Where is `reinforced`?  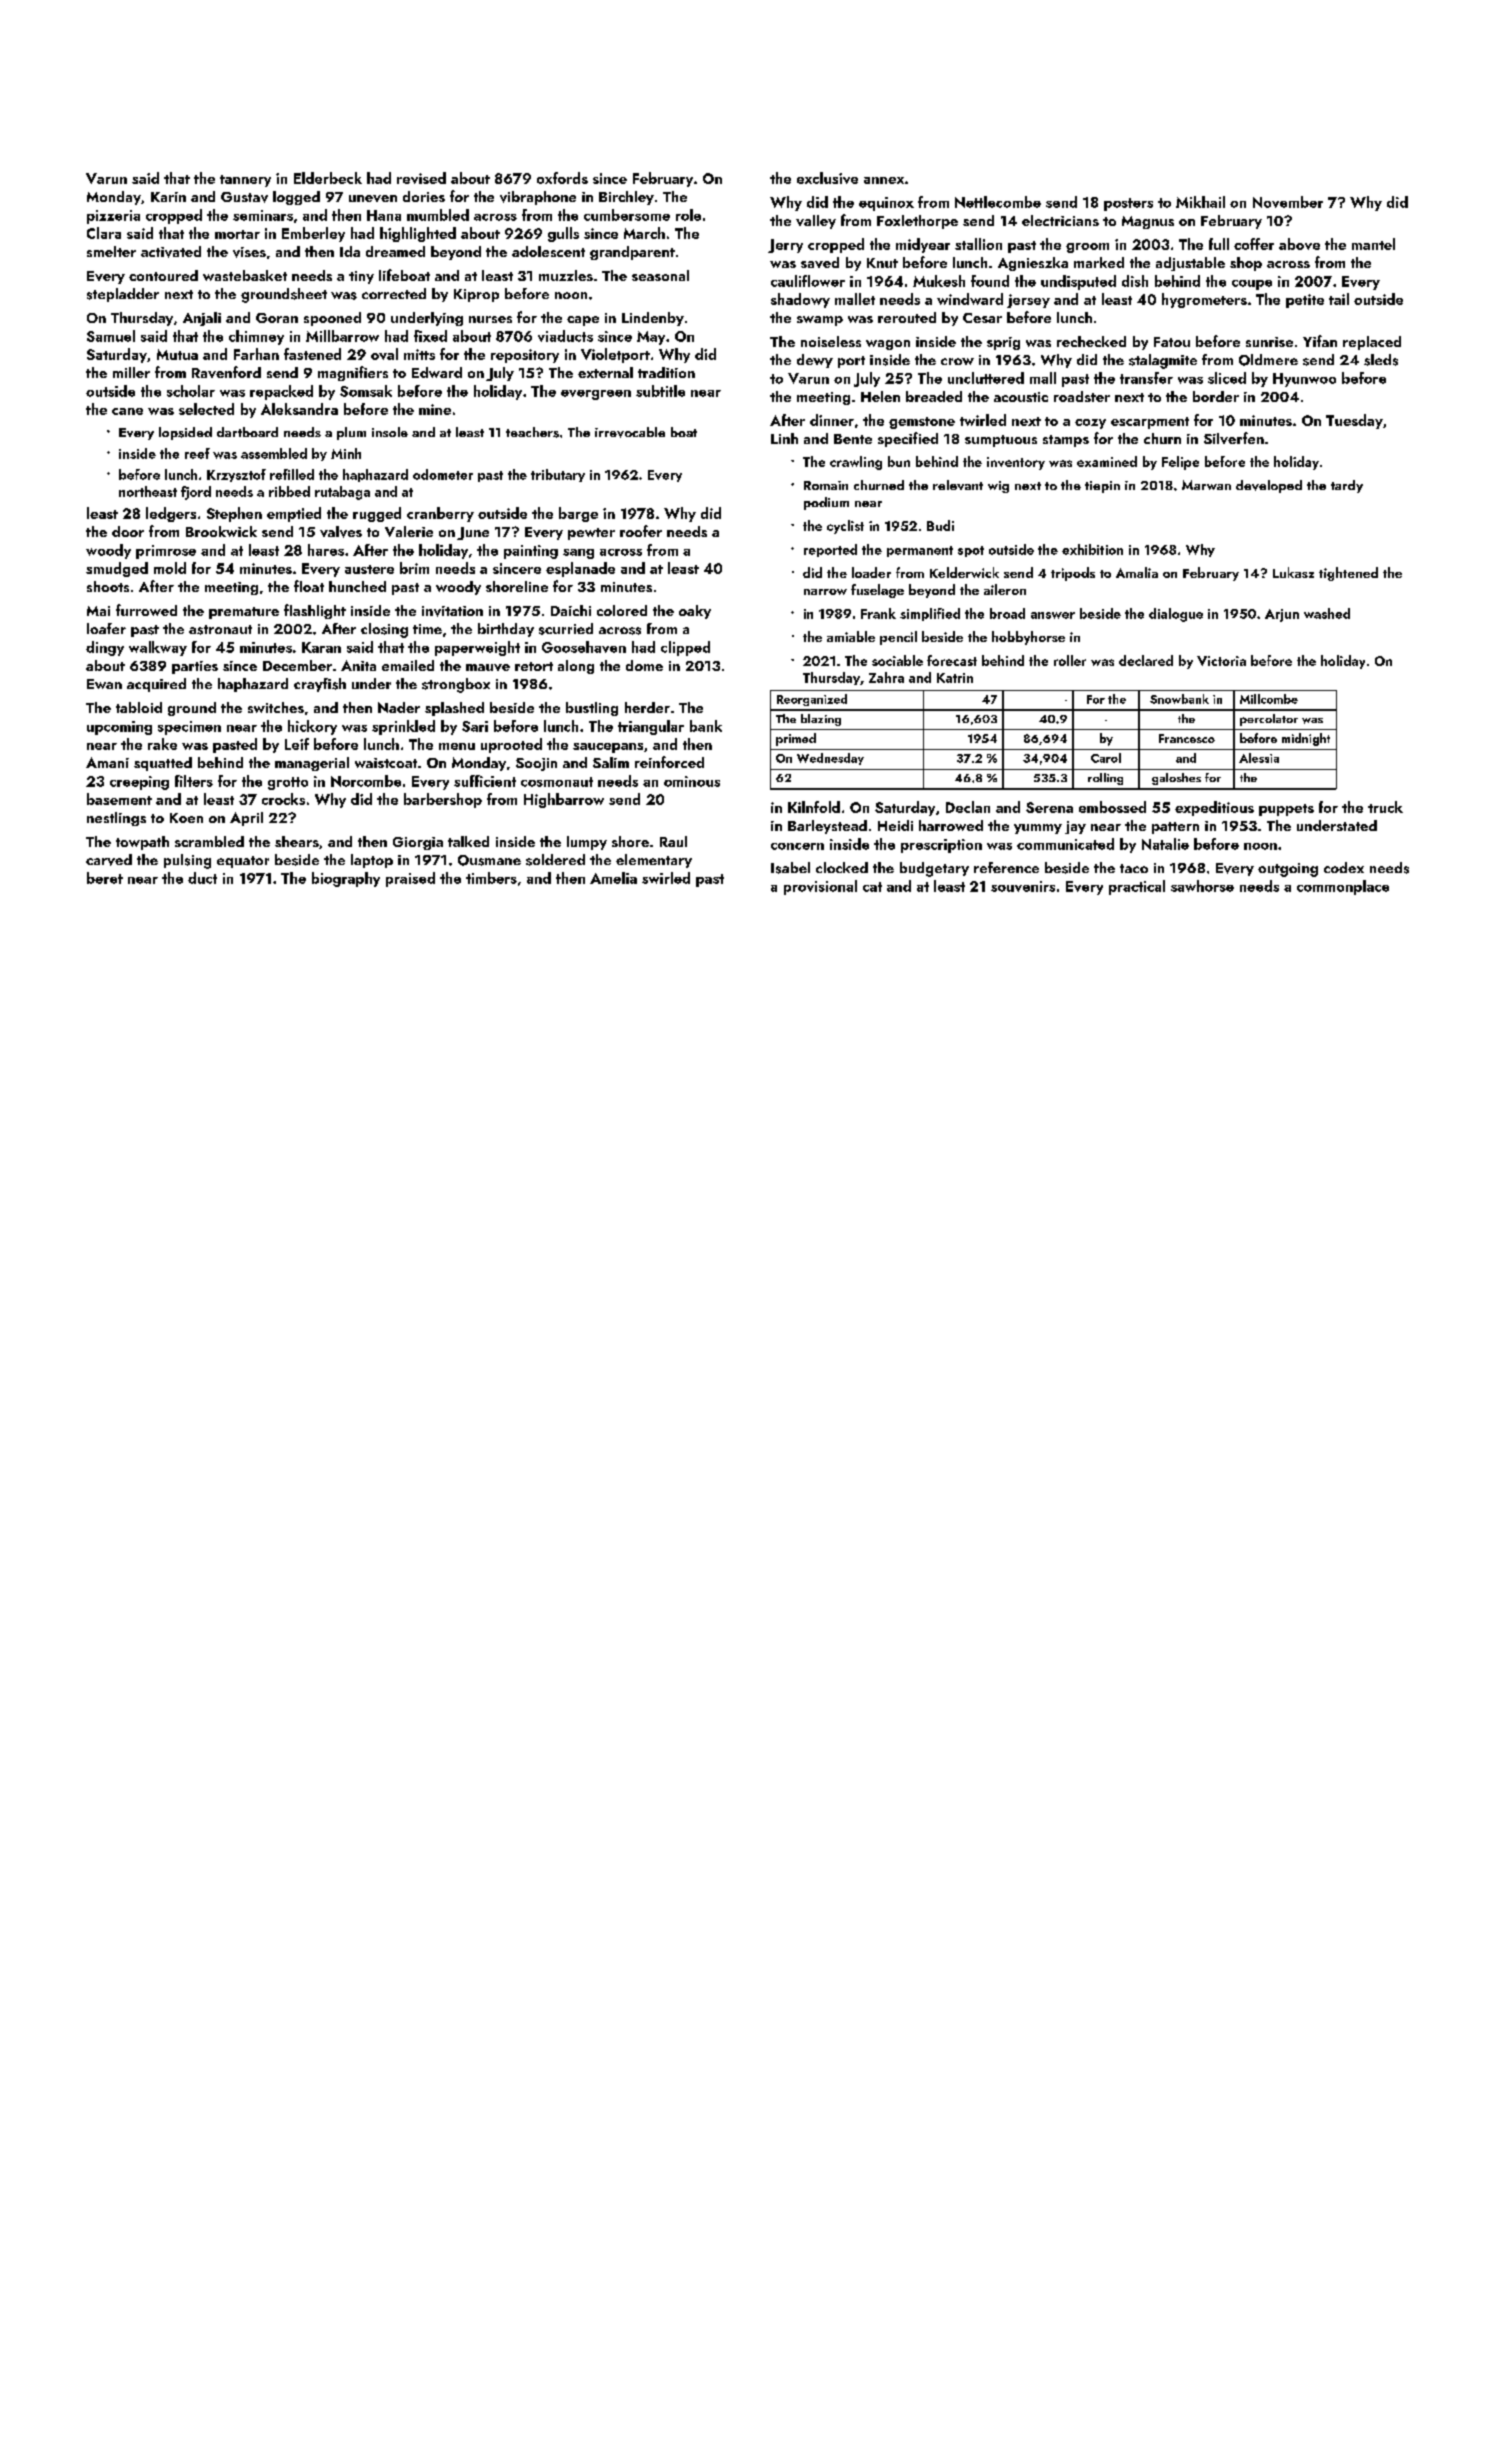
reinforced is located at coordinates (669, 762).
